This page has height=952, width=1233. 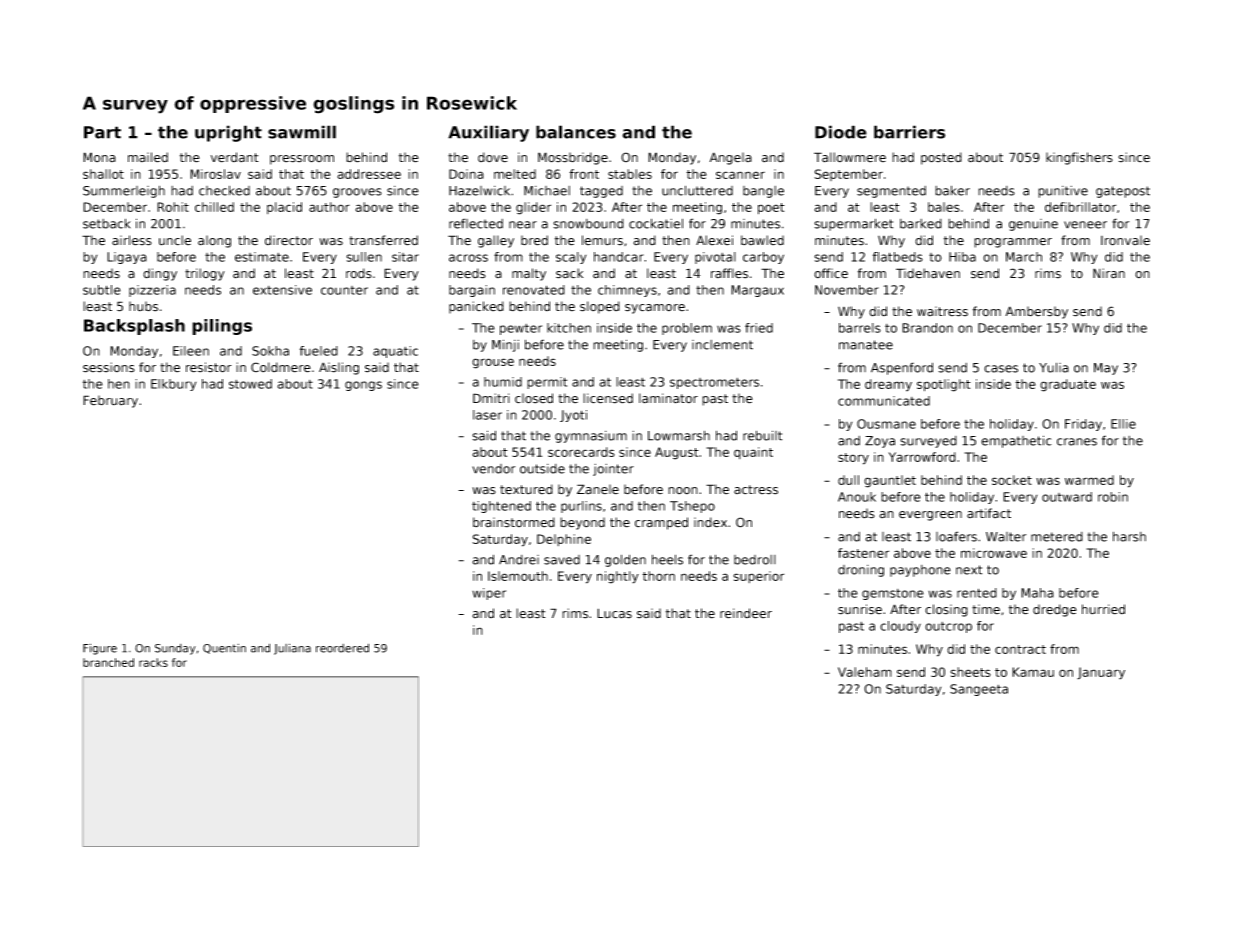 I want to click on fueled, so click(x=319, y=351).
